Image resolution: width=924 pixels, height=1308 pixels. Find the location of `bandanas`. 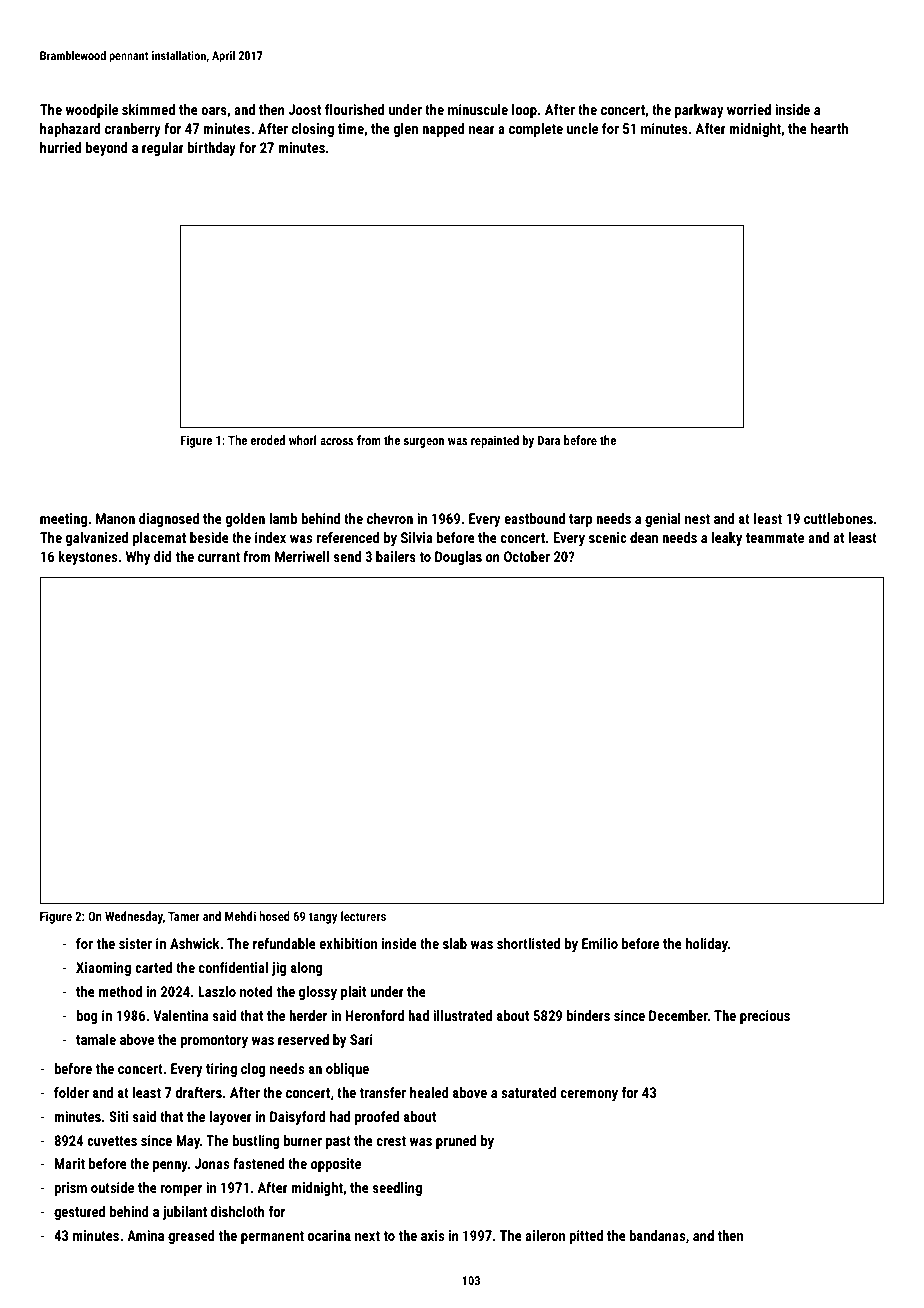

bandanas is located at coordinates (657, 1235).
